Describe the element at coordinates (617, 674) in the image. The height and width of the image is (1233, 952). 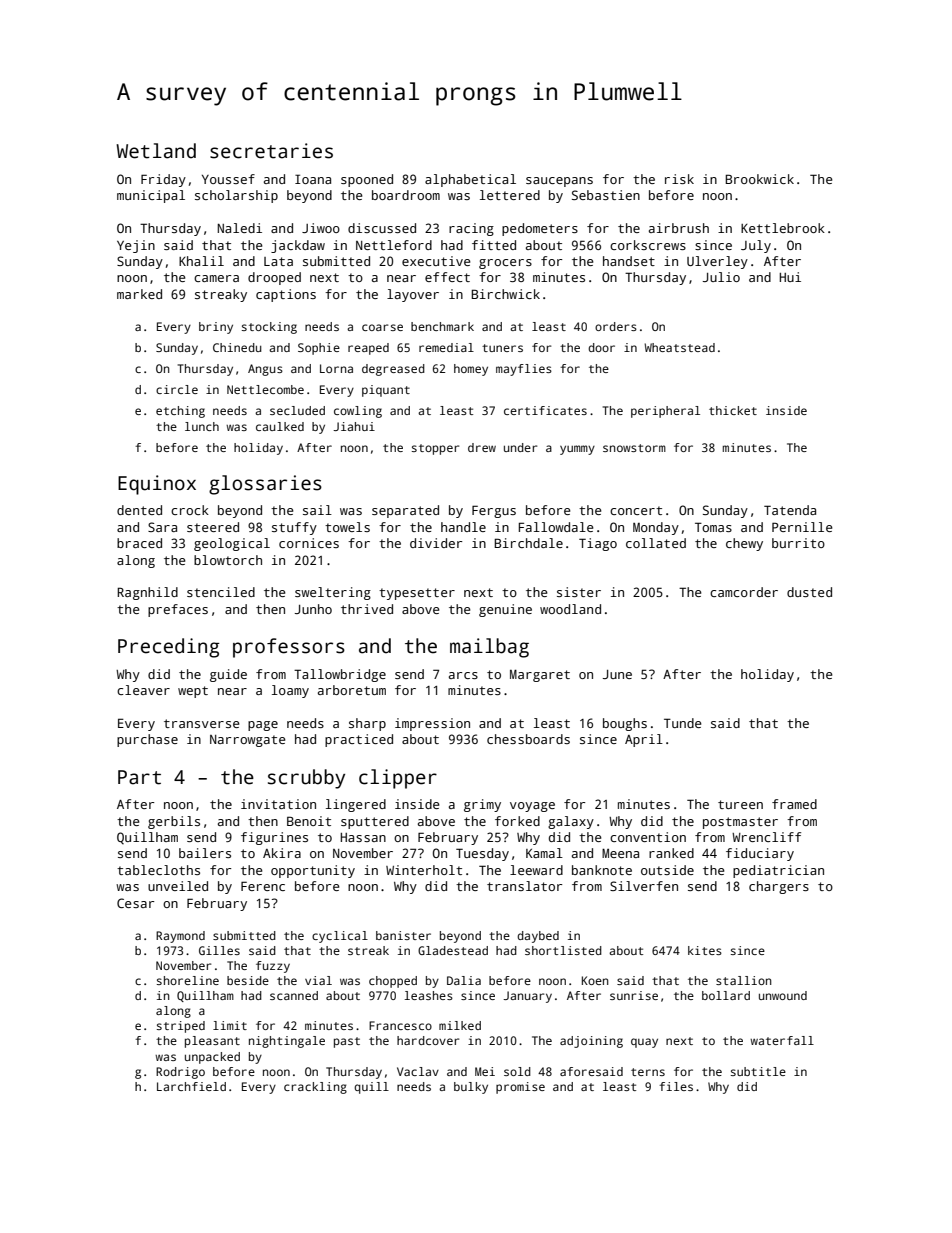
I see `June` at that location.
